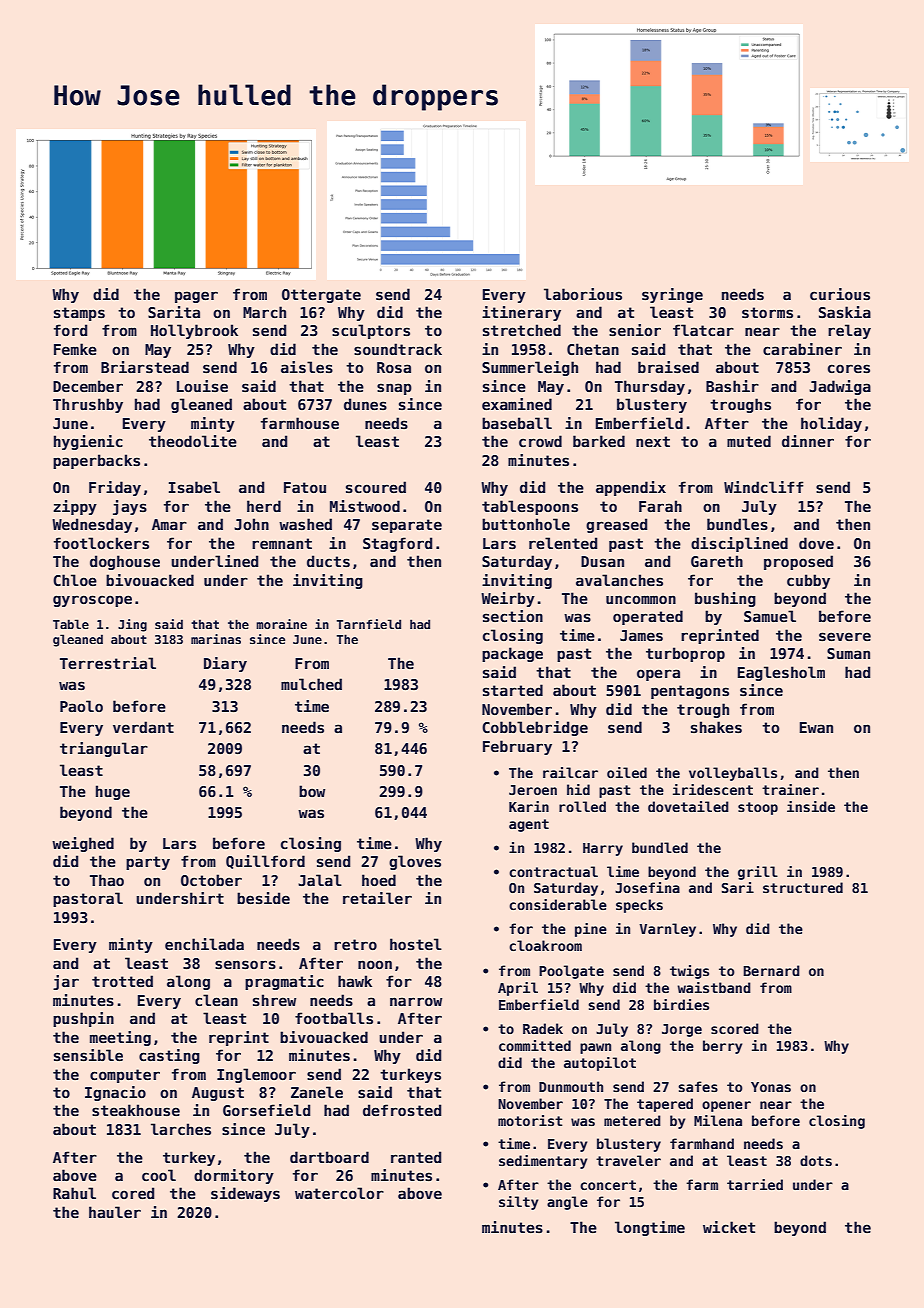 This screenshot has width=924, height=1308. What do you see at coordinates (394, 367) in the screenshot?
I see `Rosa` at bounding box center [394, 367].
